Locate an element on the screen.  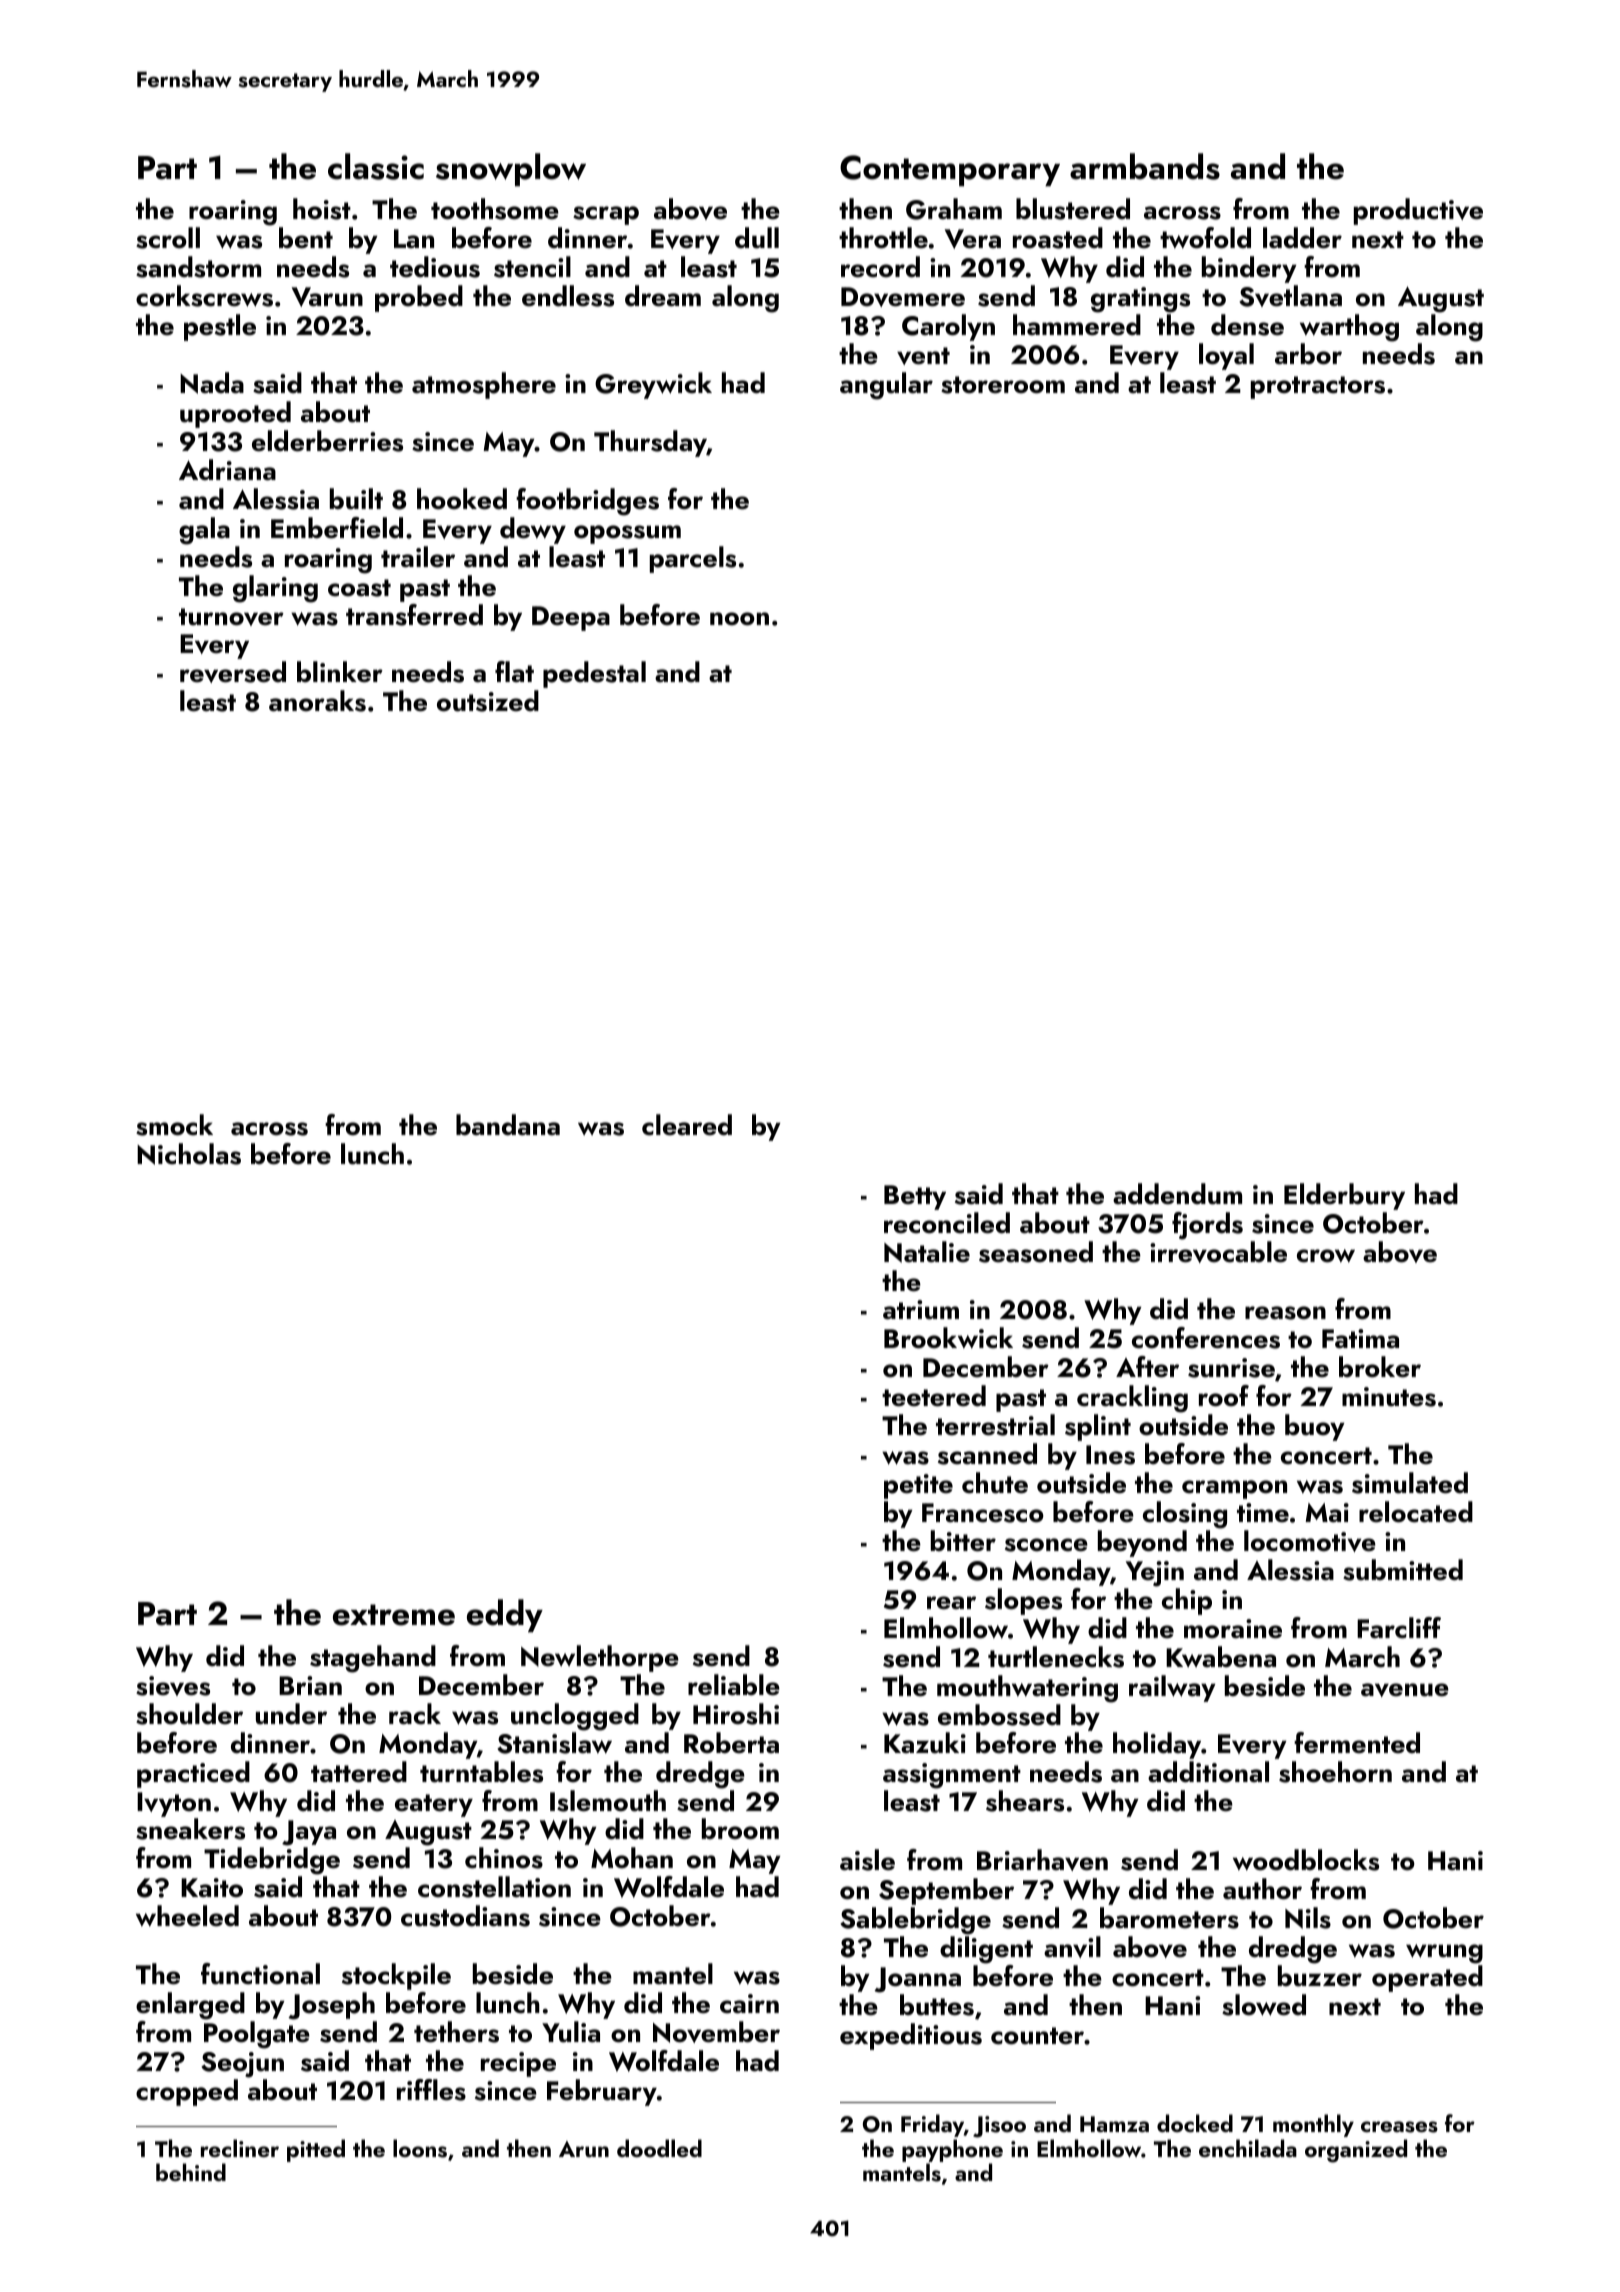
minutes is located at coordinates (1389, 1397).
